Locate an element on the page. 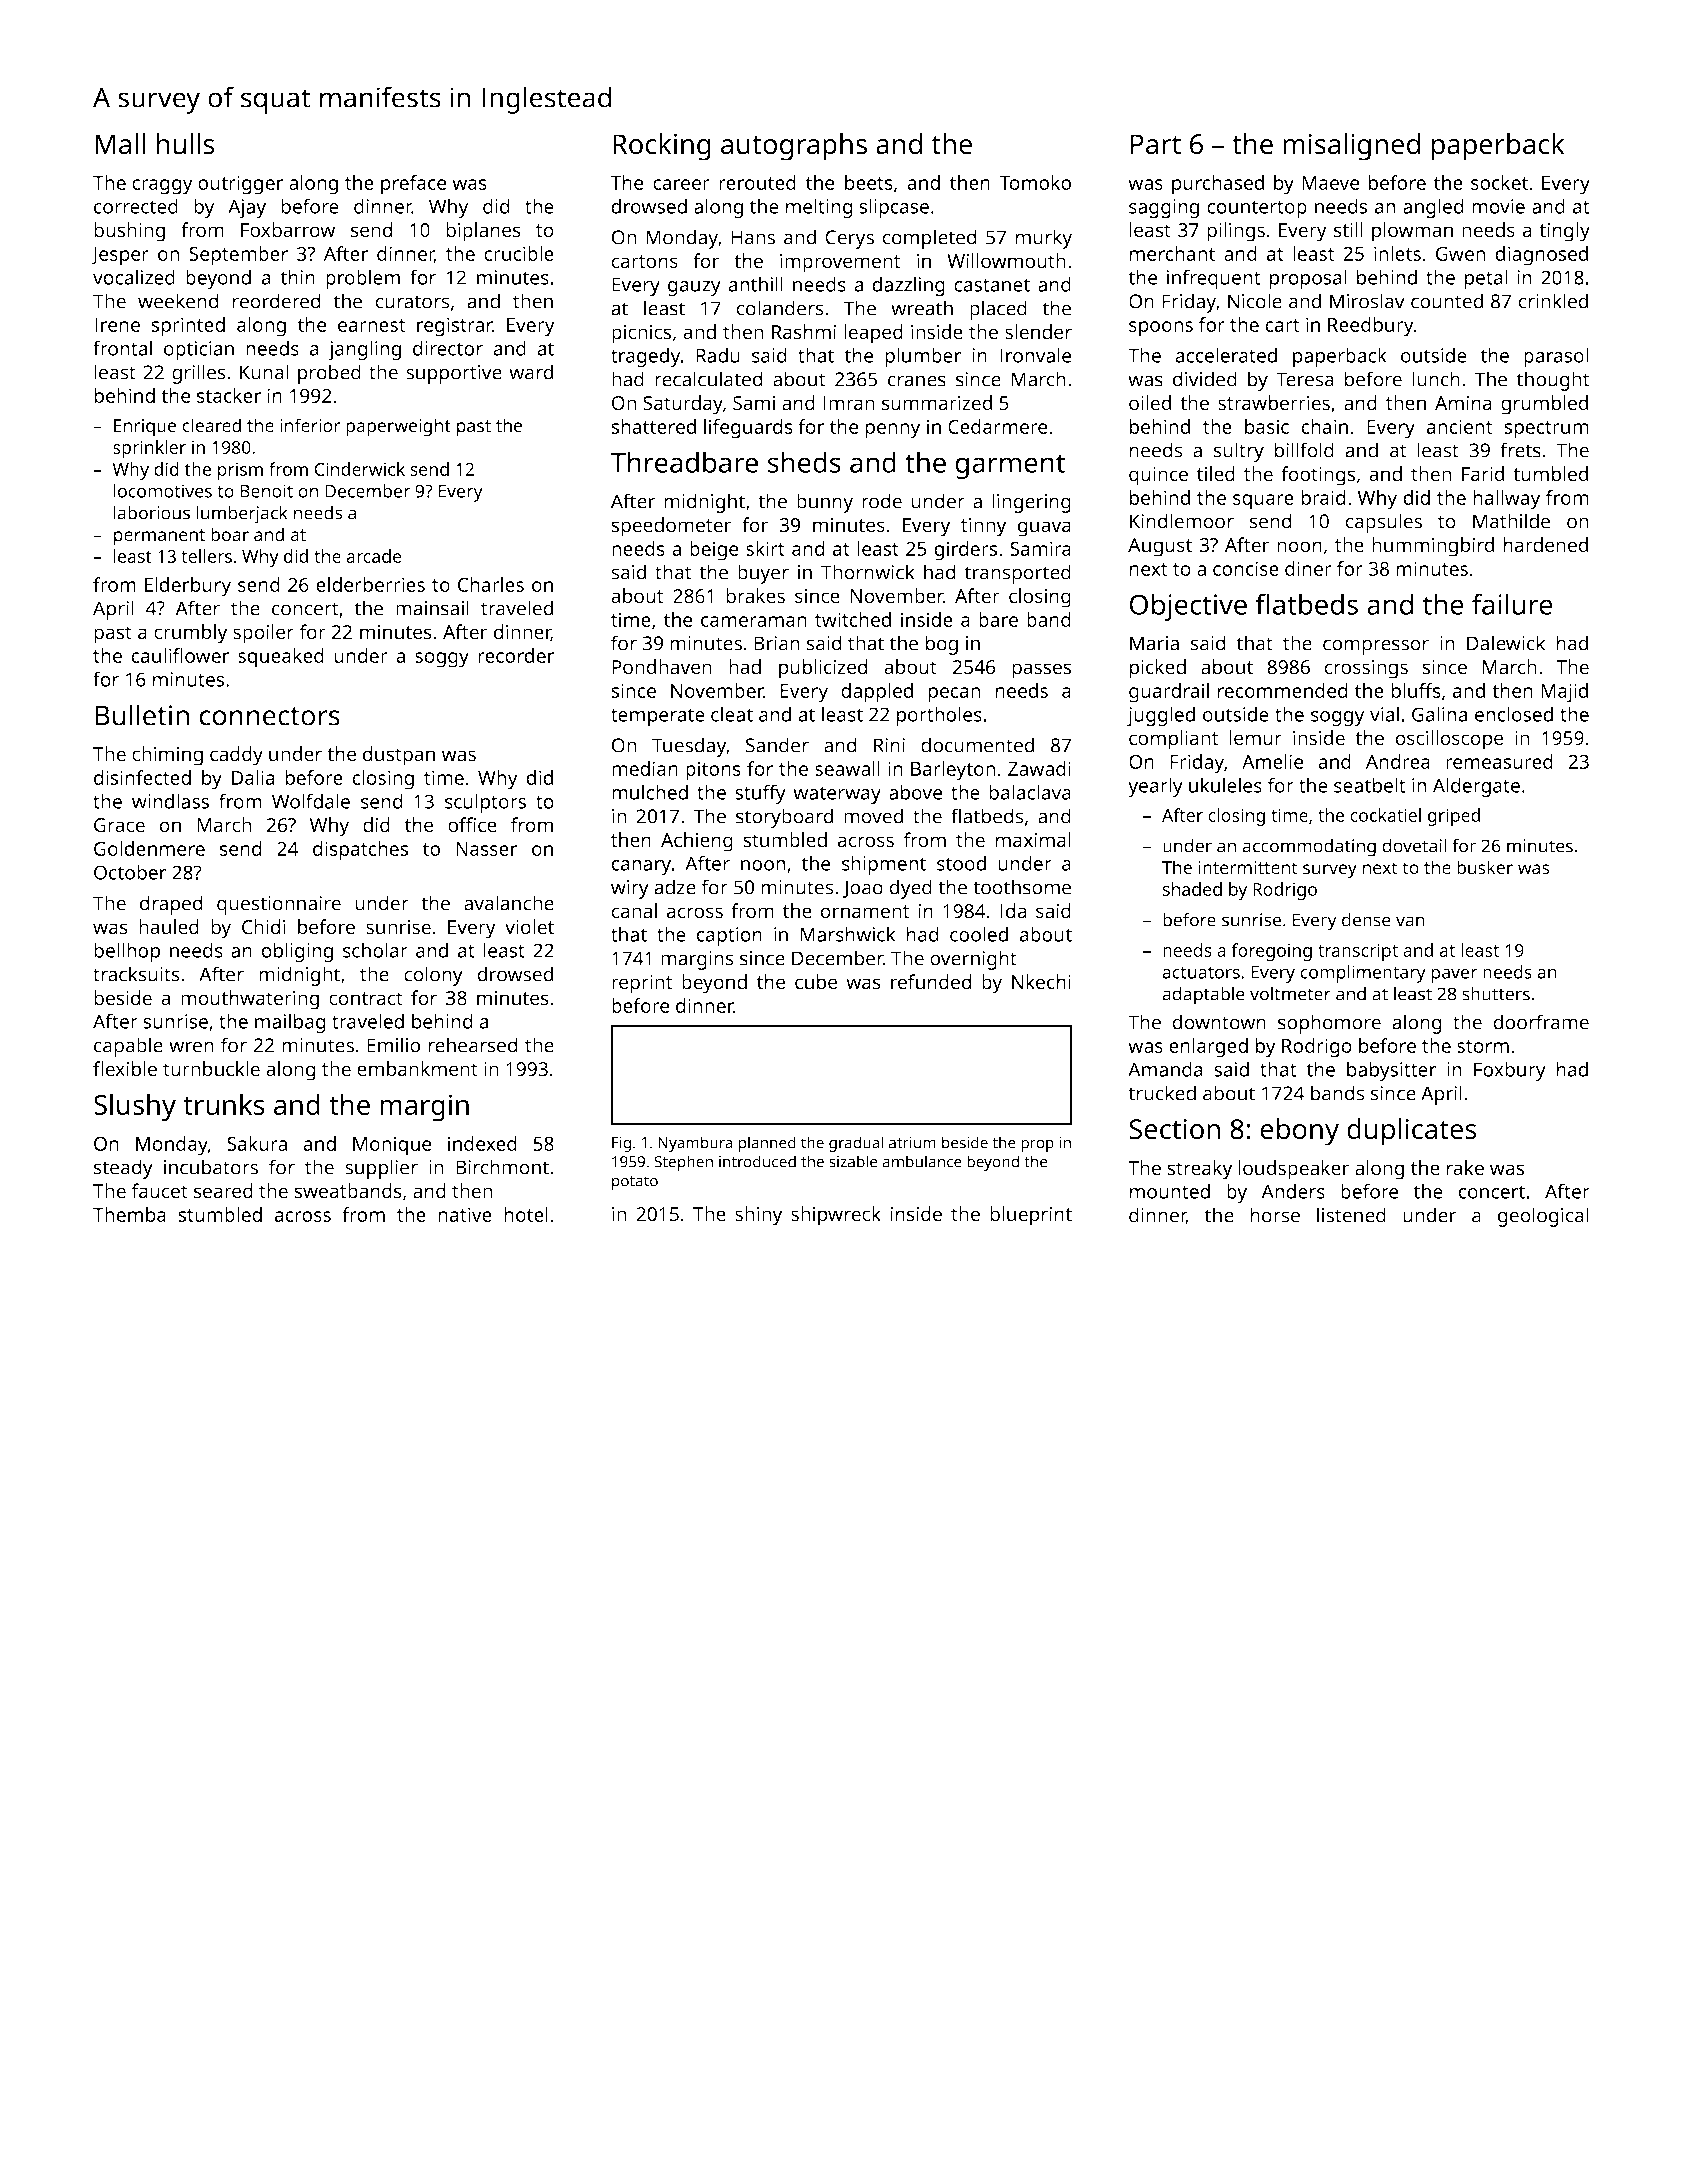 This image has width=1683, height=2178. paver is located at coordinates (1454, 975).
